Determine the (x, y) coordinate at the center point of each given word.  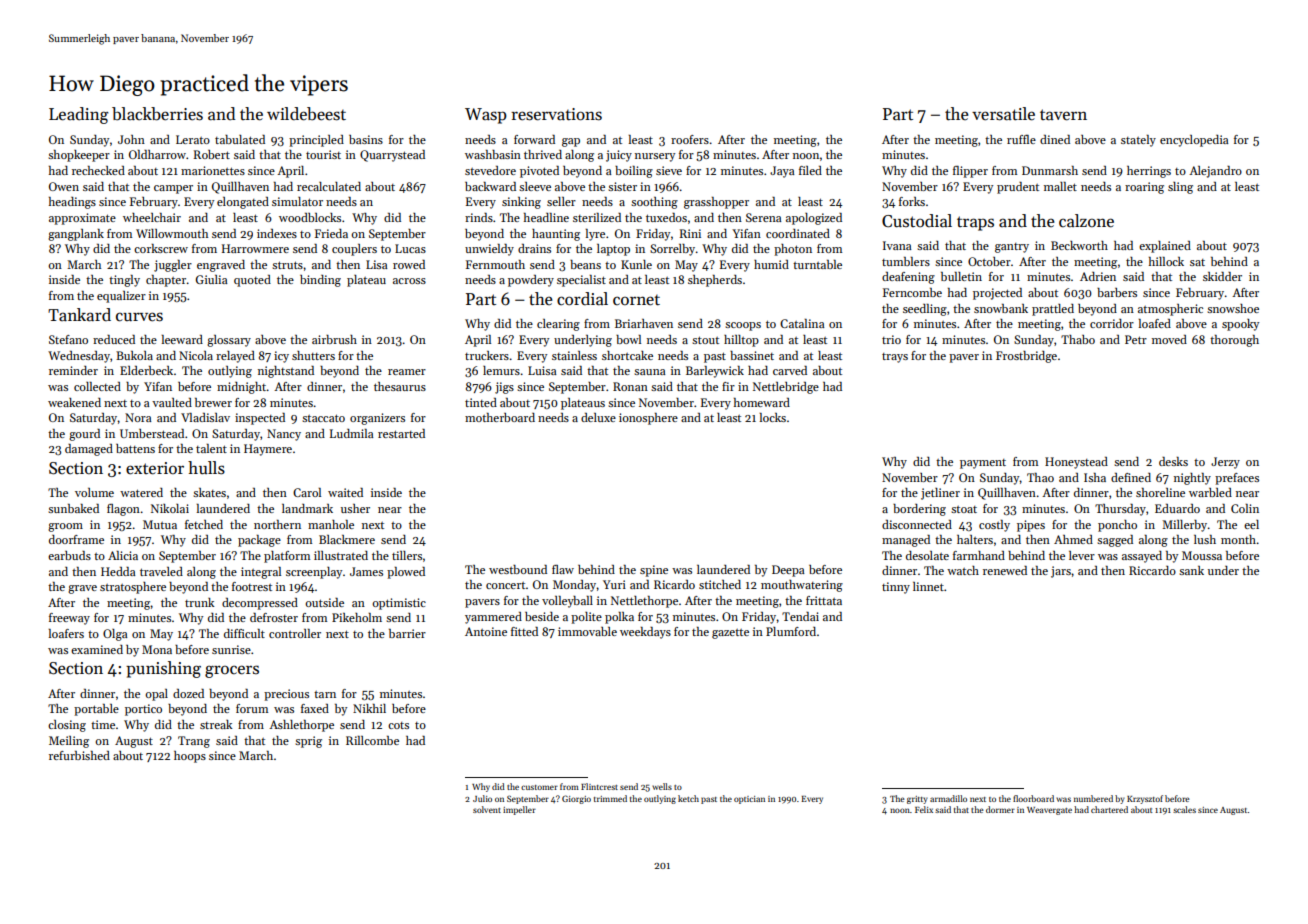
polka (619, 618)
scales (1184, 809)
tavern (1063, 115)
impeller (519, 810)
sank (1191, 570)
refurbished (79, 755)
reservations (556, 114)
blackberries (157, 114)
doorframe (76, 539)
